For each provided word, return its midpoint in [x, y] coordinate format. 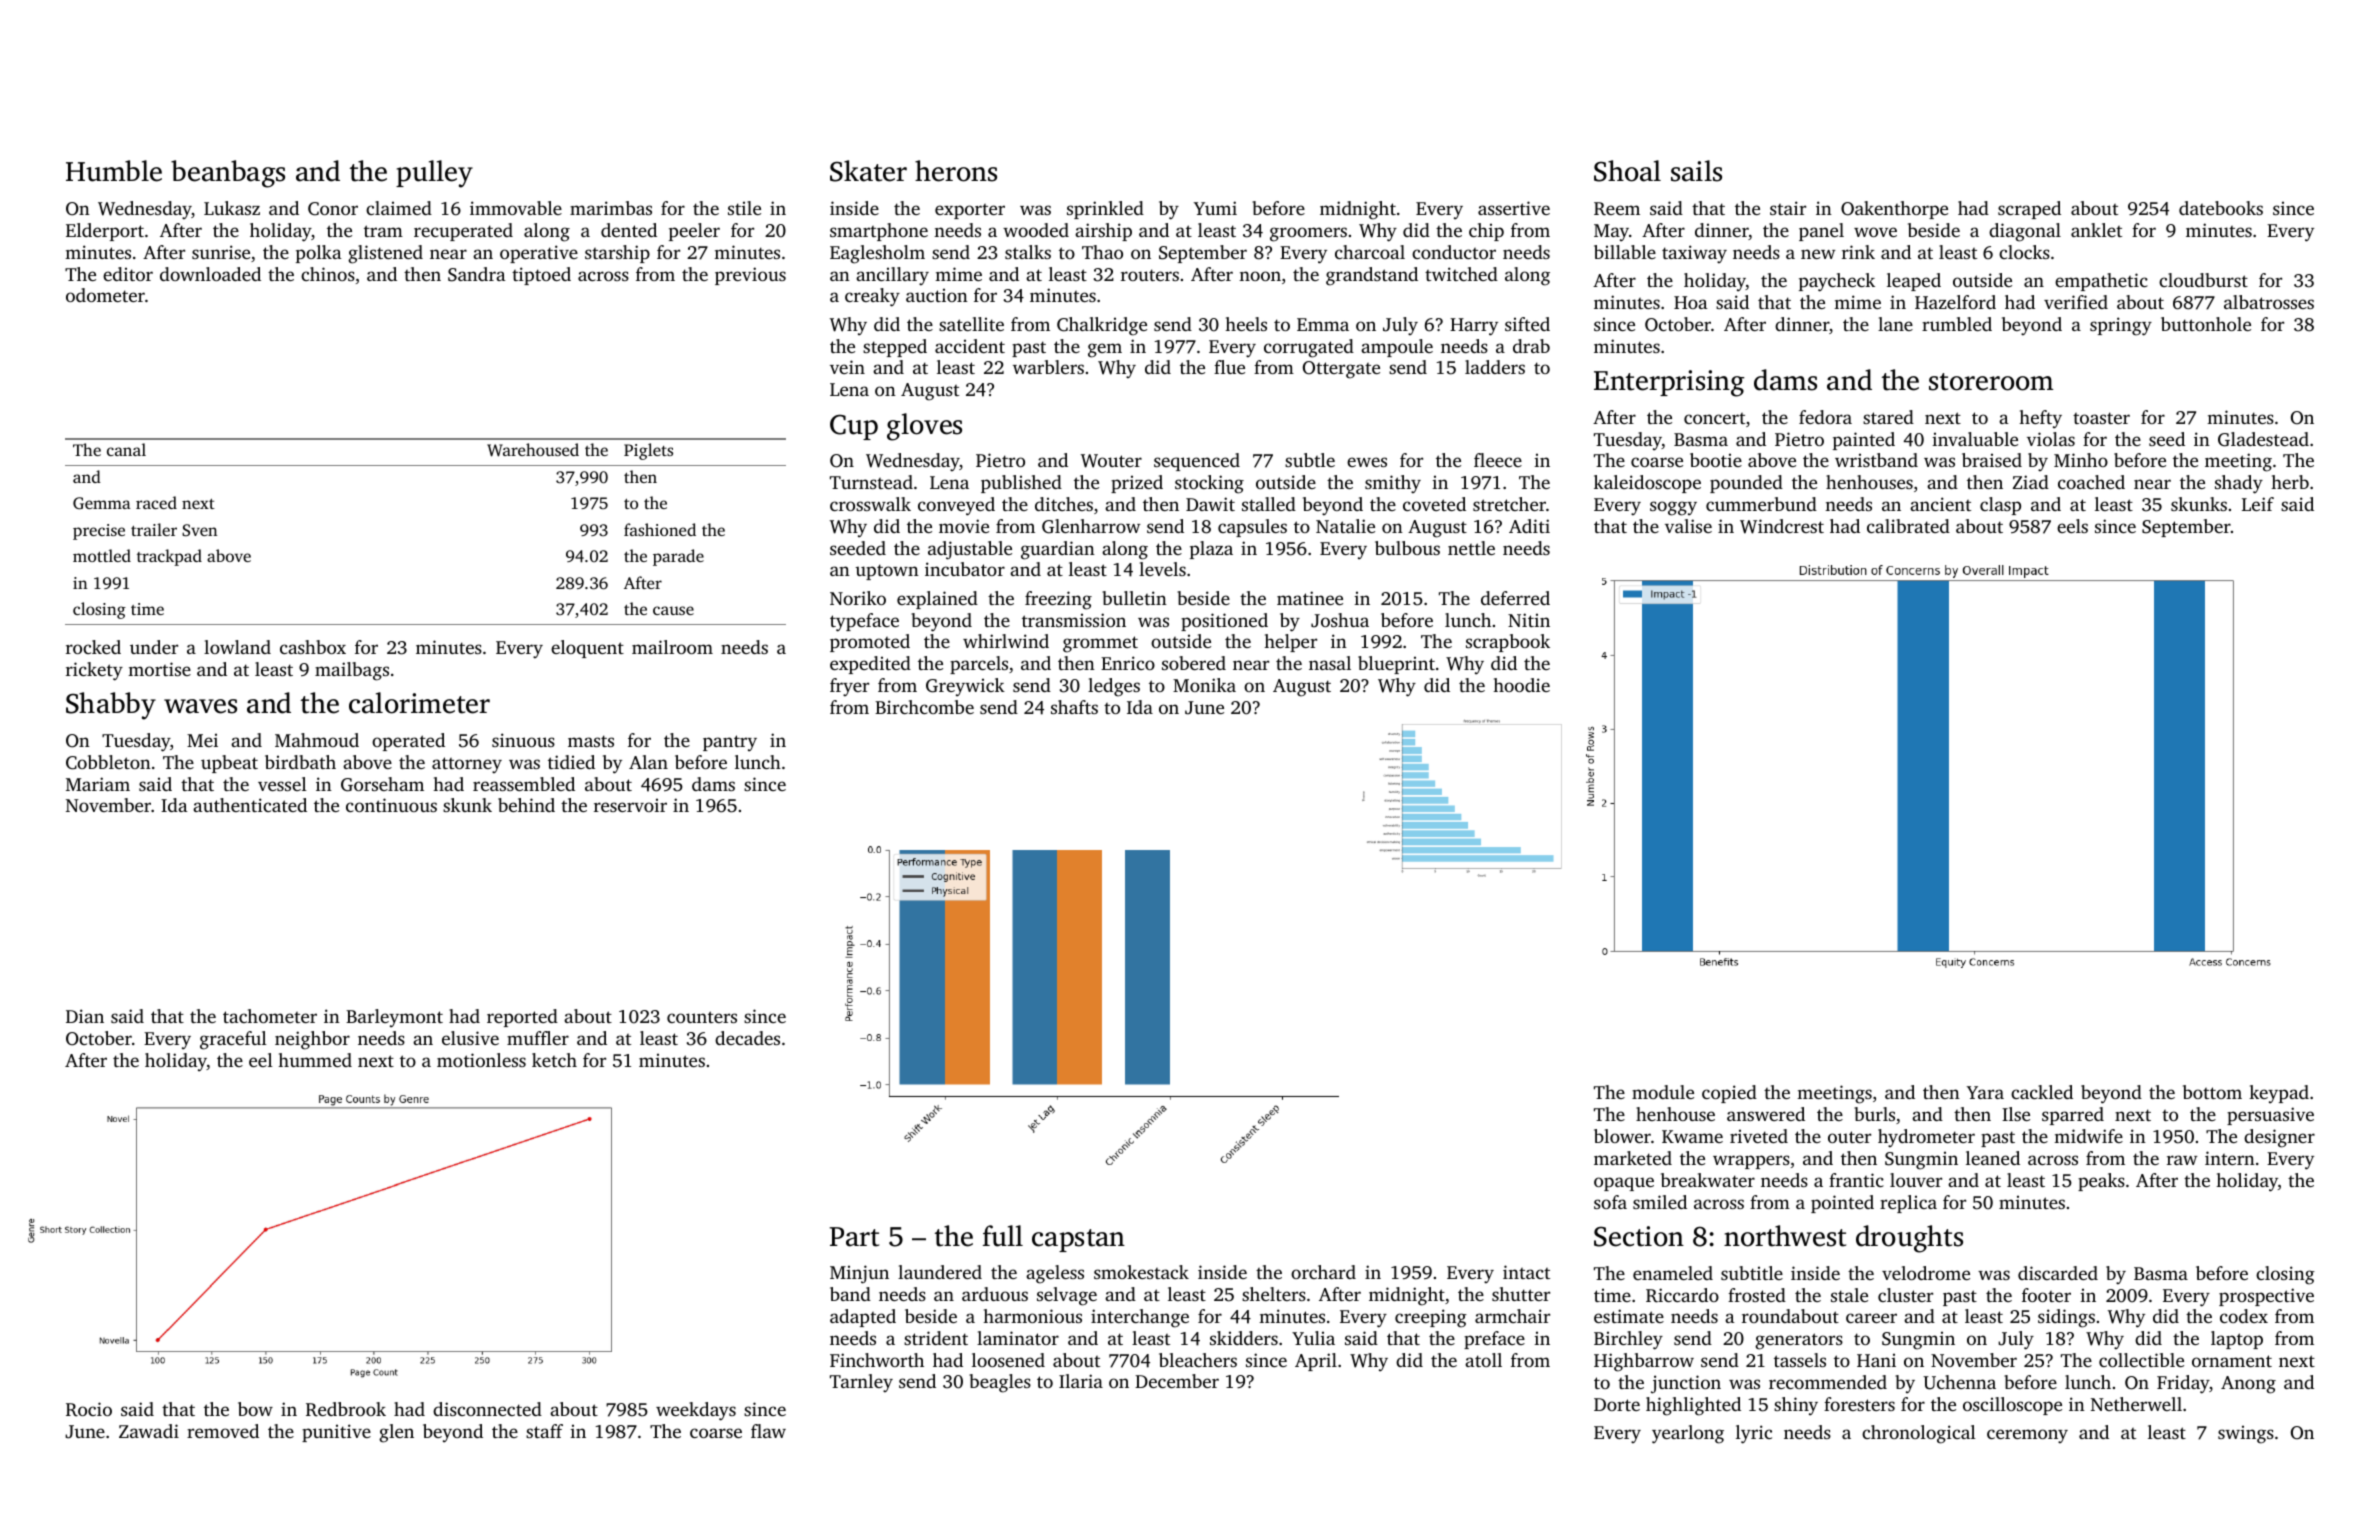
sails [1696, 171]
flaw [768, 1431]
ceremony [2027, 1436]
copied [1729, 1094]
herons [956, 171]
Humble [114, 171]
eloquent [587, 649]
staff [544, 1431]
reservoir [630, 805]
